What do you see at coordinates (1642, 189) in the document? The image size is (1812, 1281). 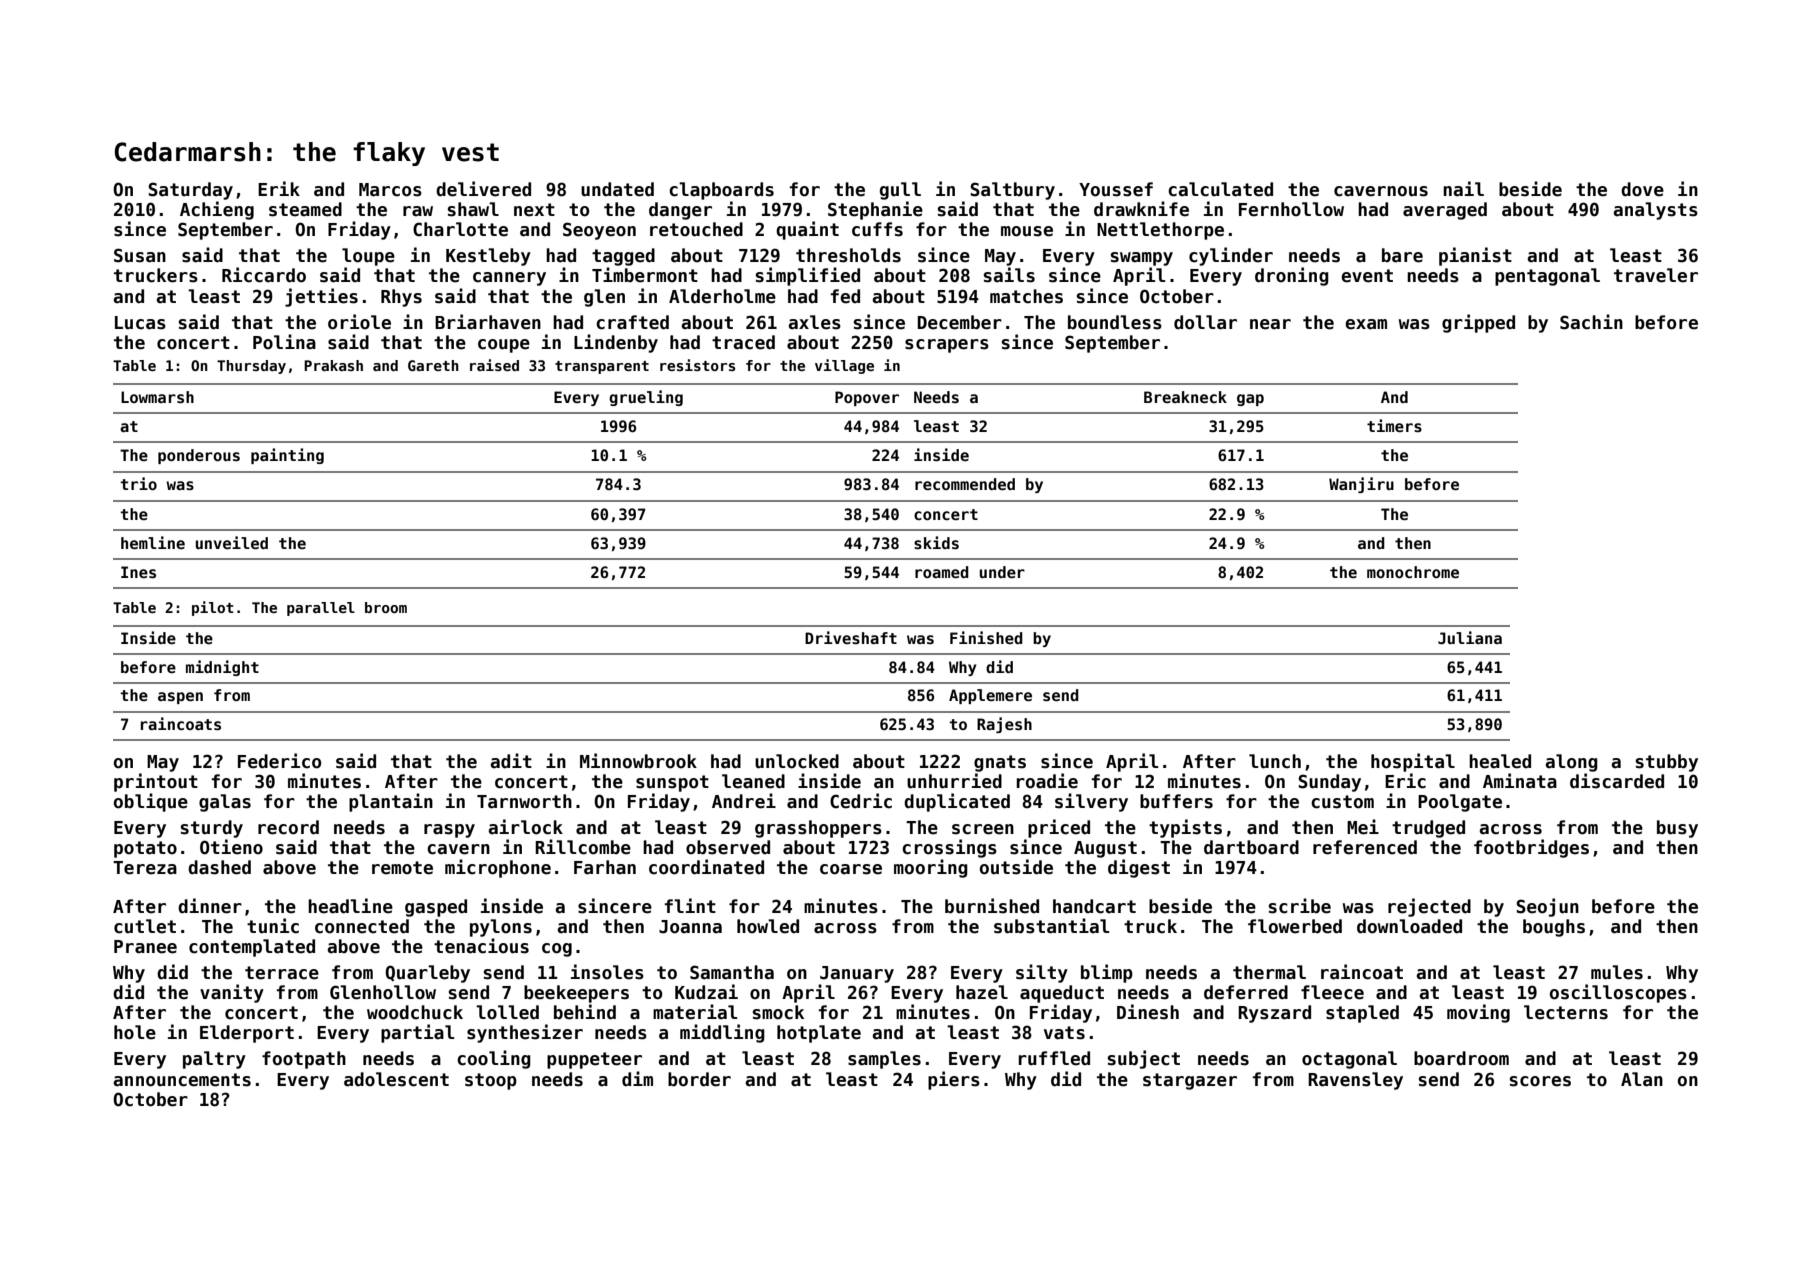 I see `dove` at bounding box center [1642, 189].
